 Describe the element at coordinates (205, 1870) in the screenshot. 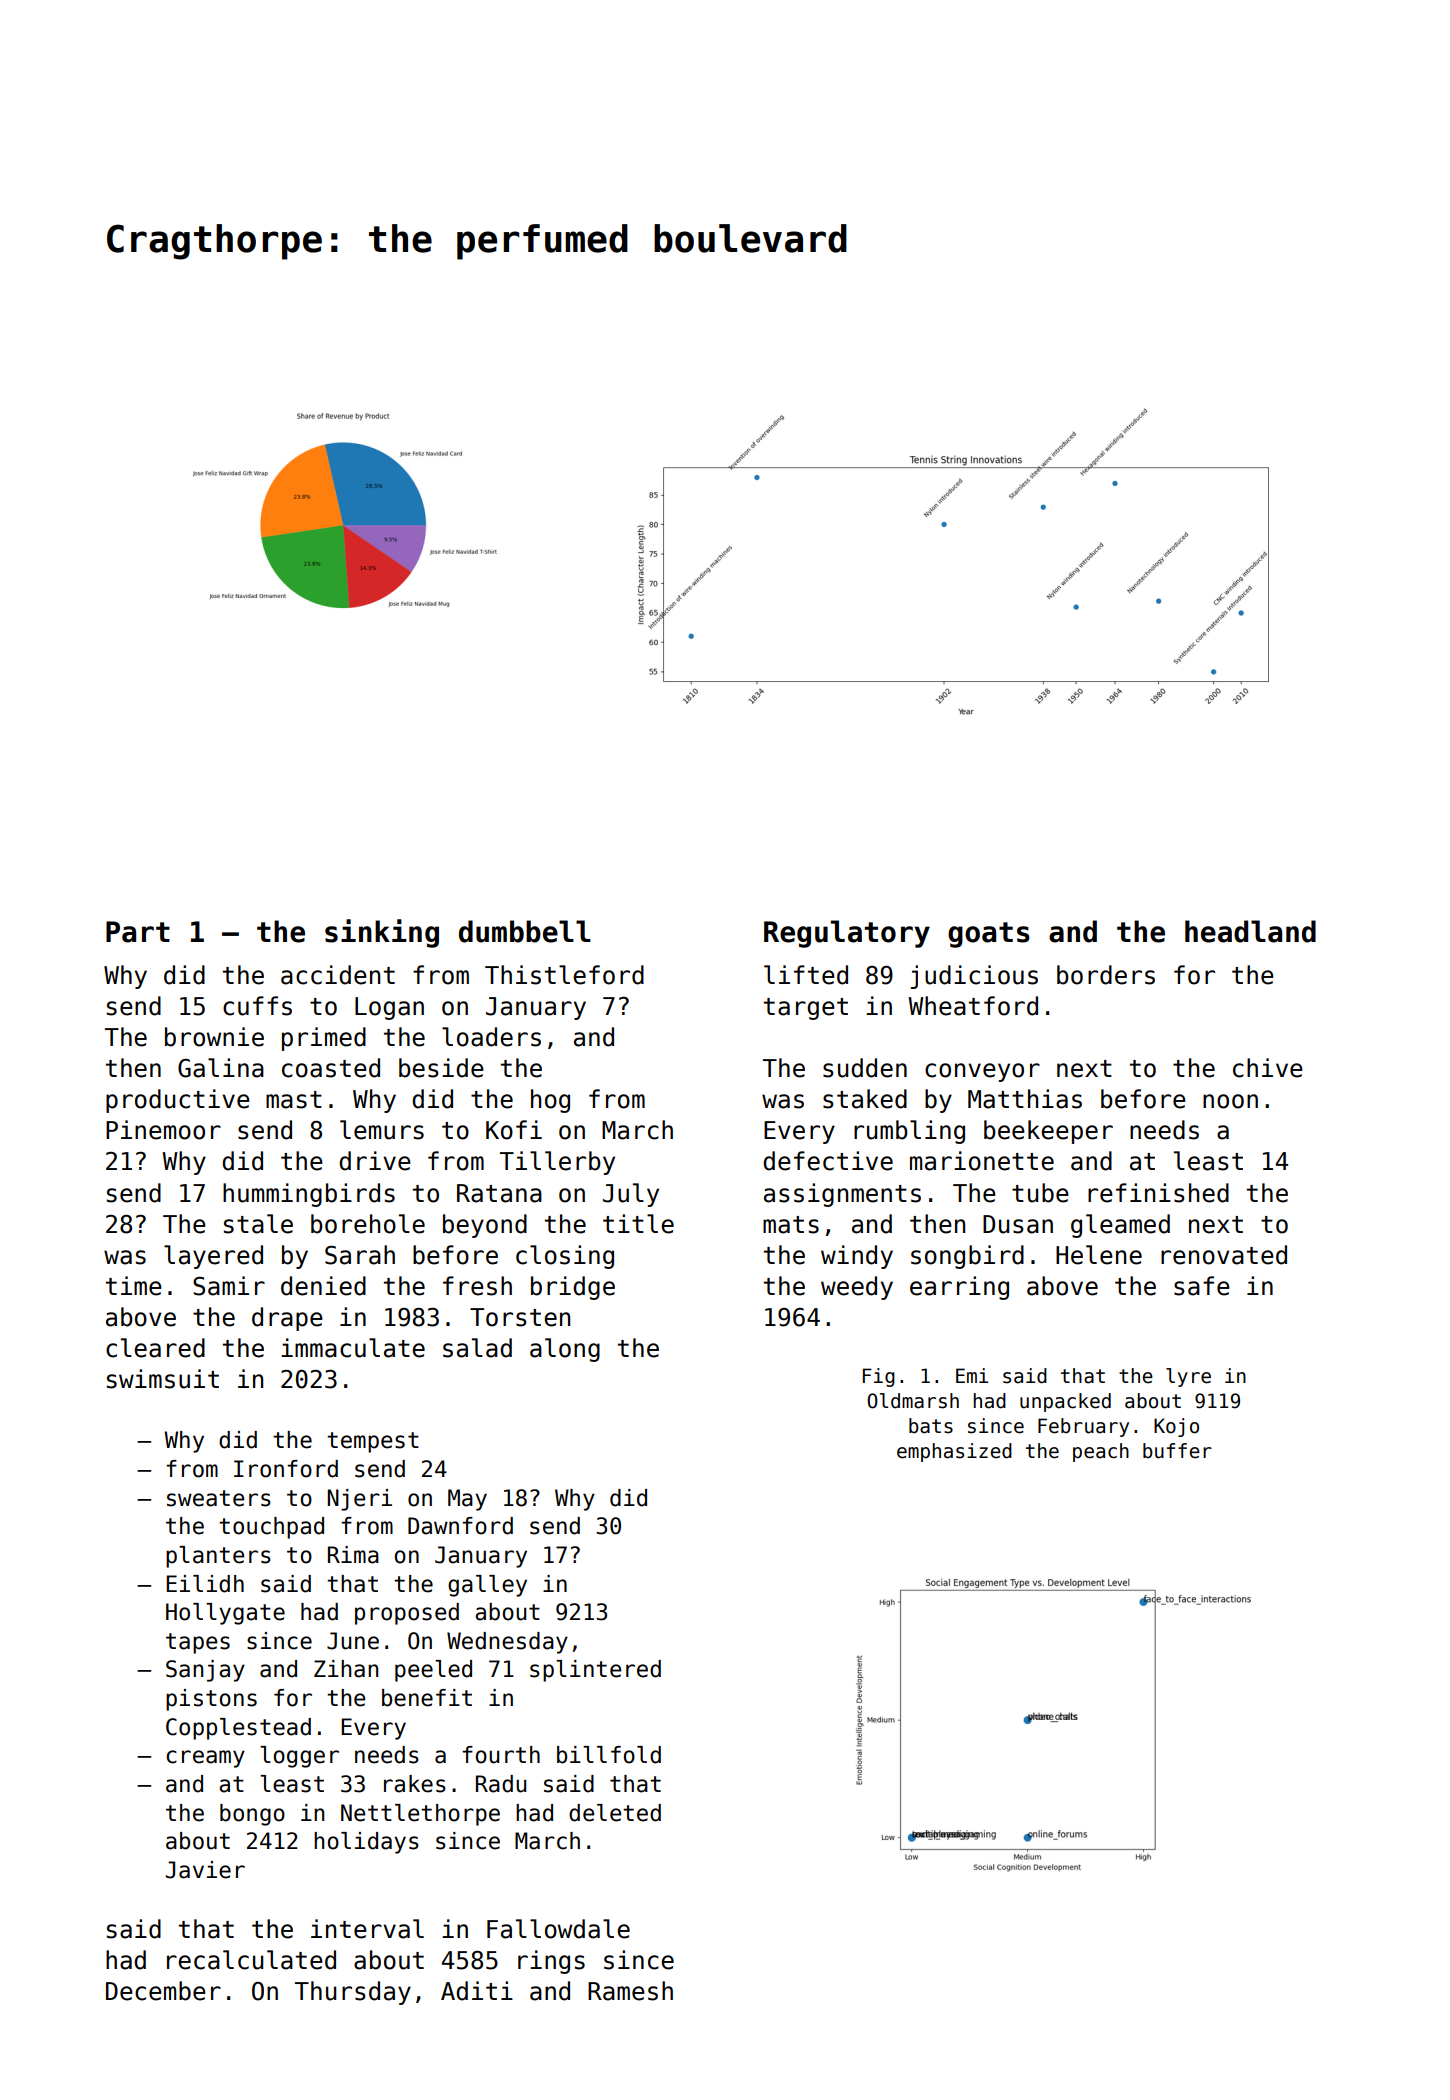

I see `Javier` at that location.
